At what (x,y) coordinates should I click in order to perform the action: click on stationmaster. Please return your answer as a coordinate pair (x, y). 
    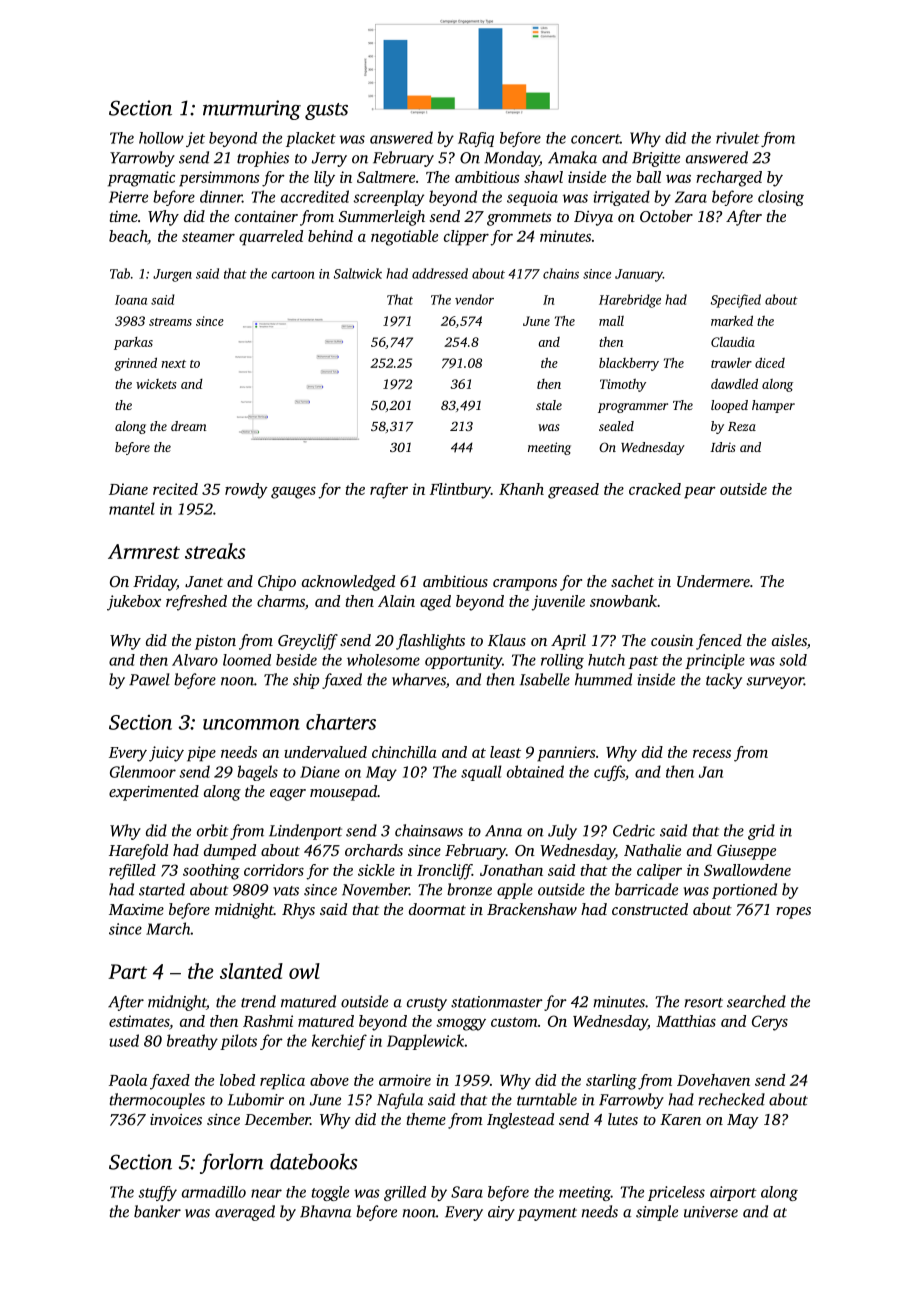
    Looking at the image, I should click on (497, 1002).
